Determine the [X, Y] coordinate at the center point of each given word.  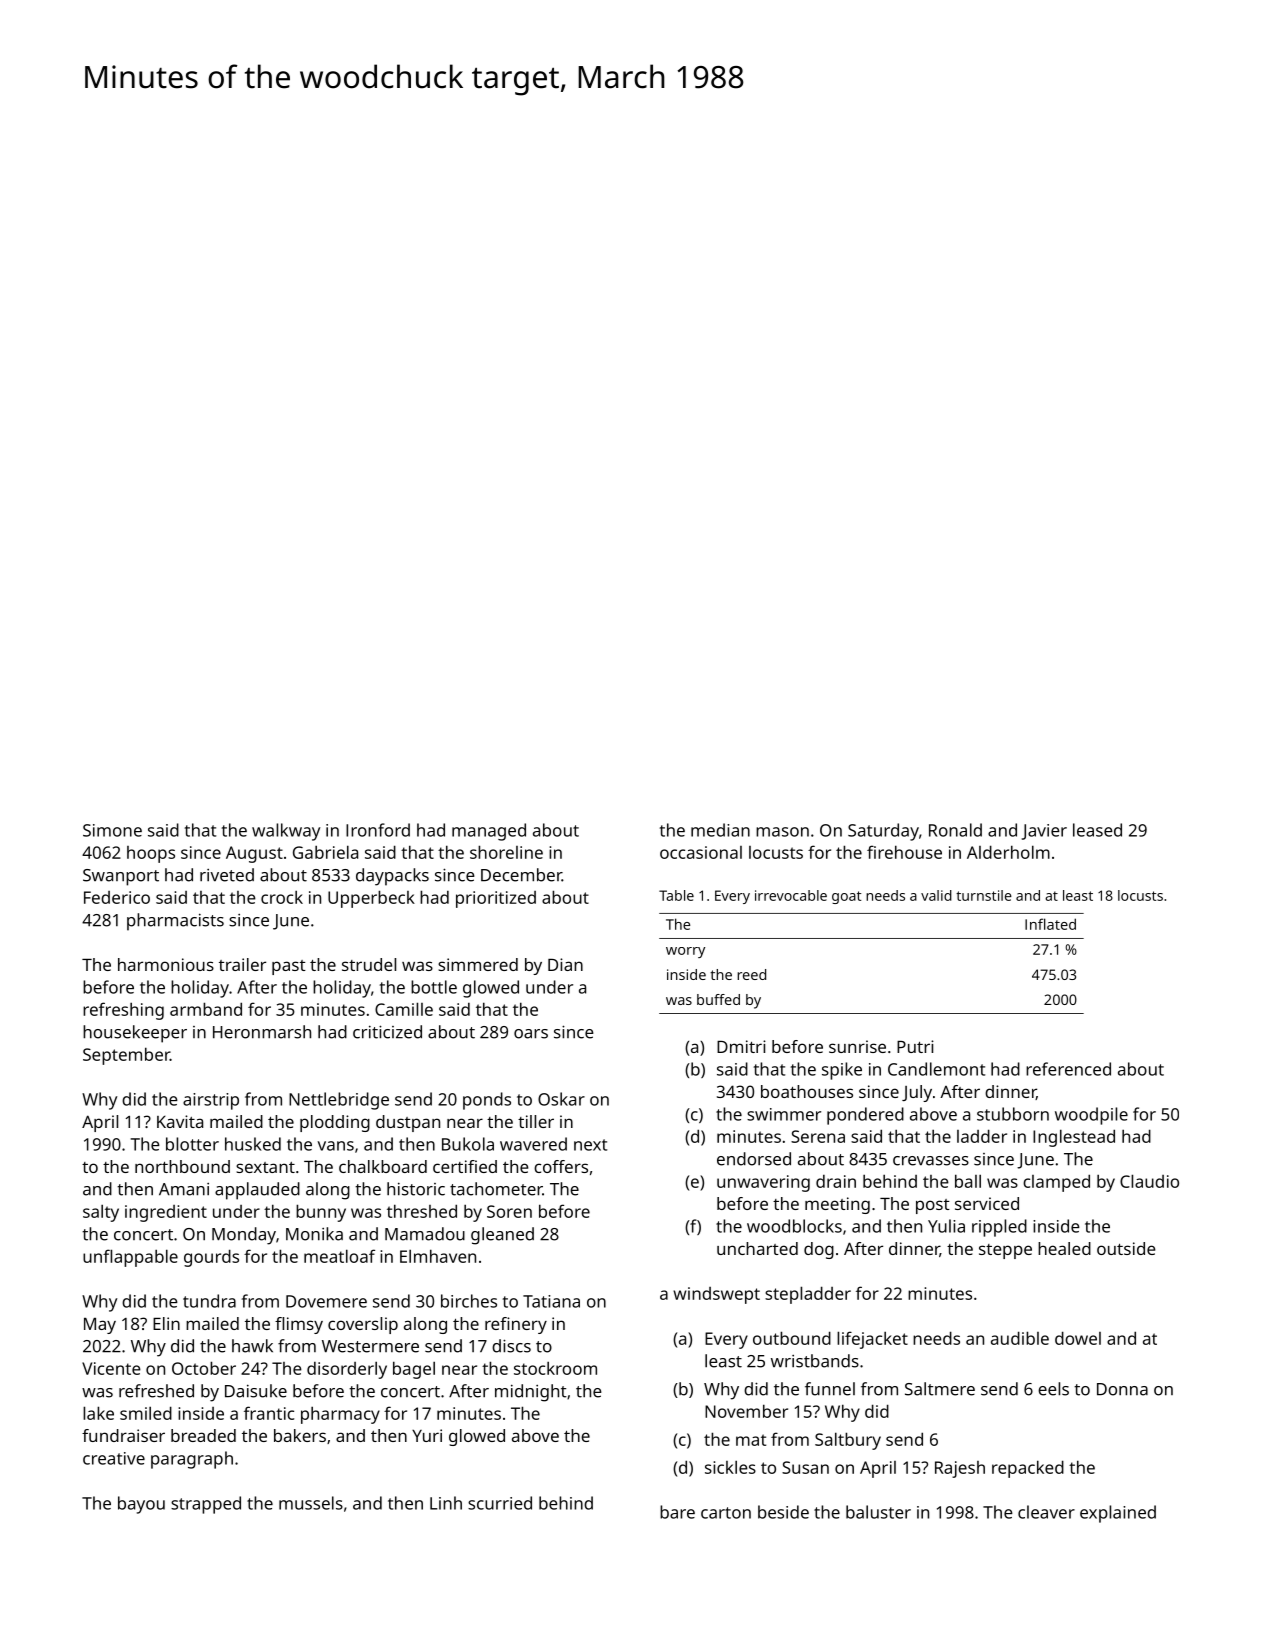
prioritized [496, 899]
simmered [478, 964]
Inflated [1050, 924]
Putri [915, 1046]
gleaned [502, 1236]
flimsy [299, 1325]
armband [206, 1009]
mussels [311, 1503]
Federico [117, 897]
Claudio [1149, 1181]
